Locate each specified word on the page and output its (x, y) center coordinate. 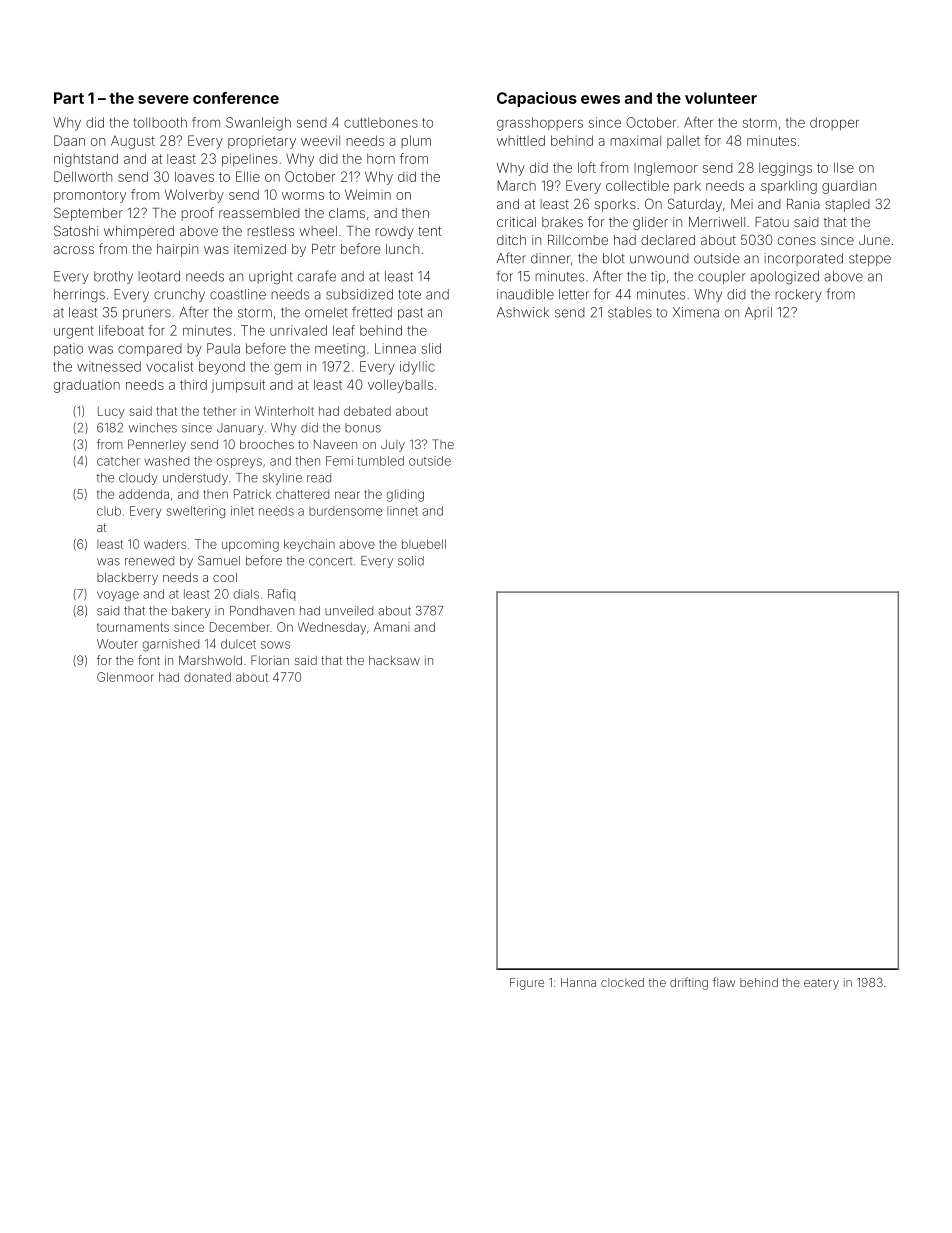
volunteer (721, 98)
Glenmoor (125, 677)
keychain (309, 545)
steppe (870, 260)
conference (236, 98)
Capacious (537, 99)
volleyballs (400, 386)
